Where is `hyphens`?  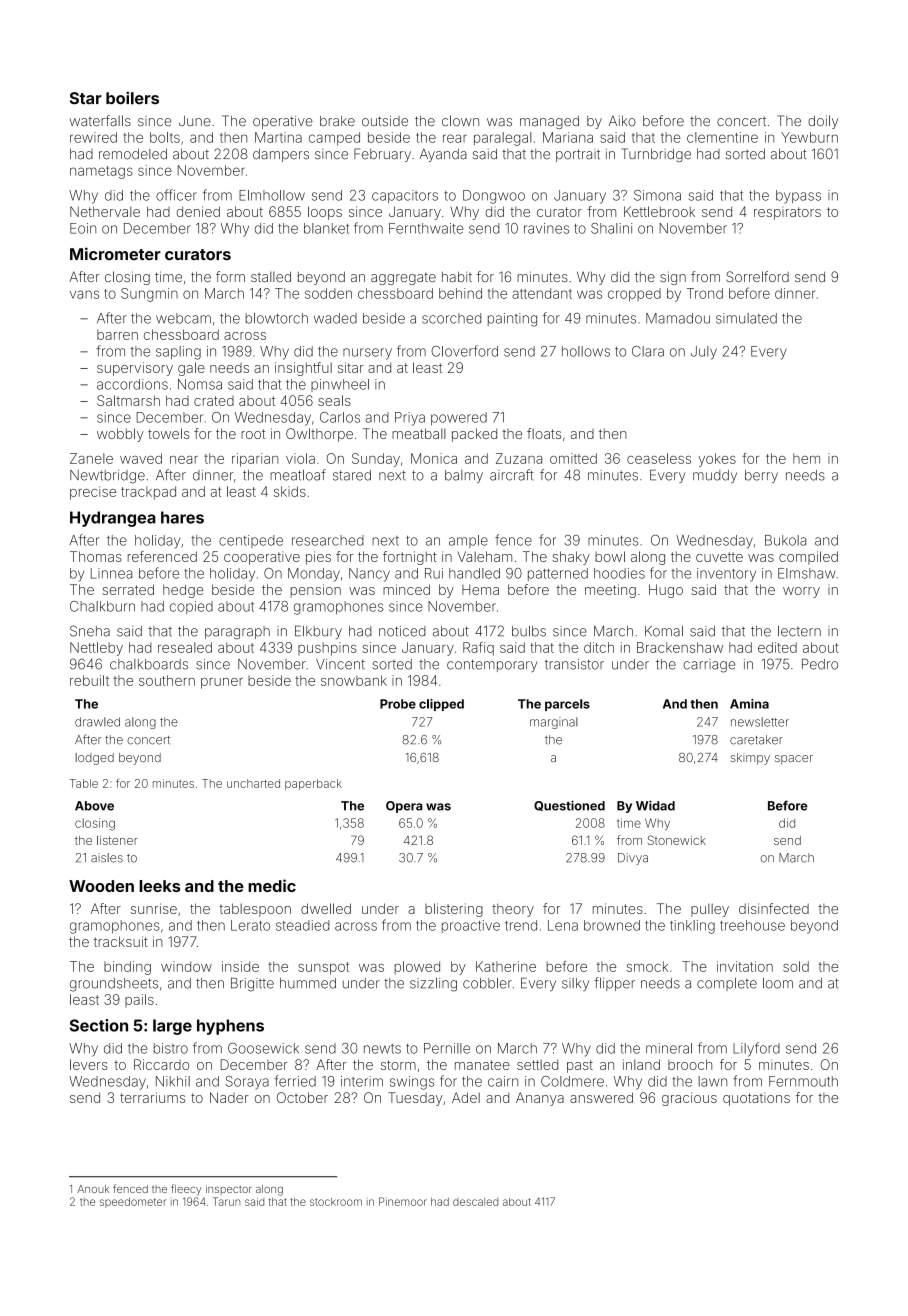 hyphens is located at coordinates (230, 1027).
